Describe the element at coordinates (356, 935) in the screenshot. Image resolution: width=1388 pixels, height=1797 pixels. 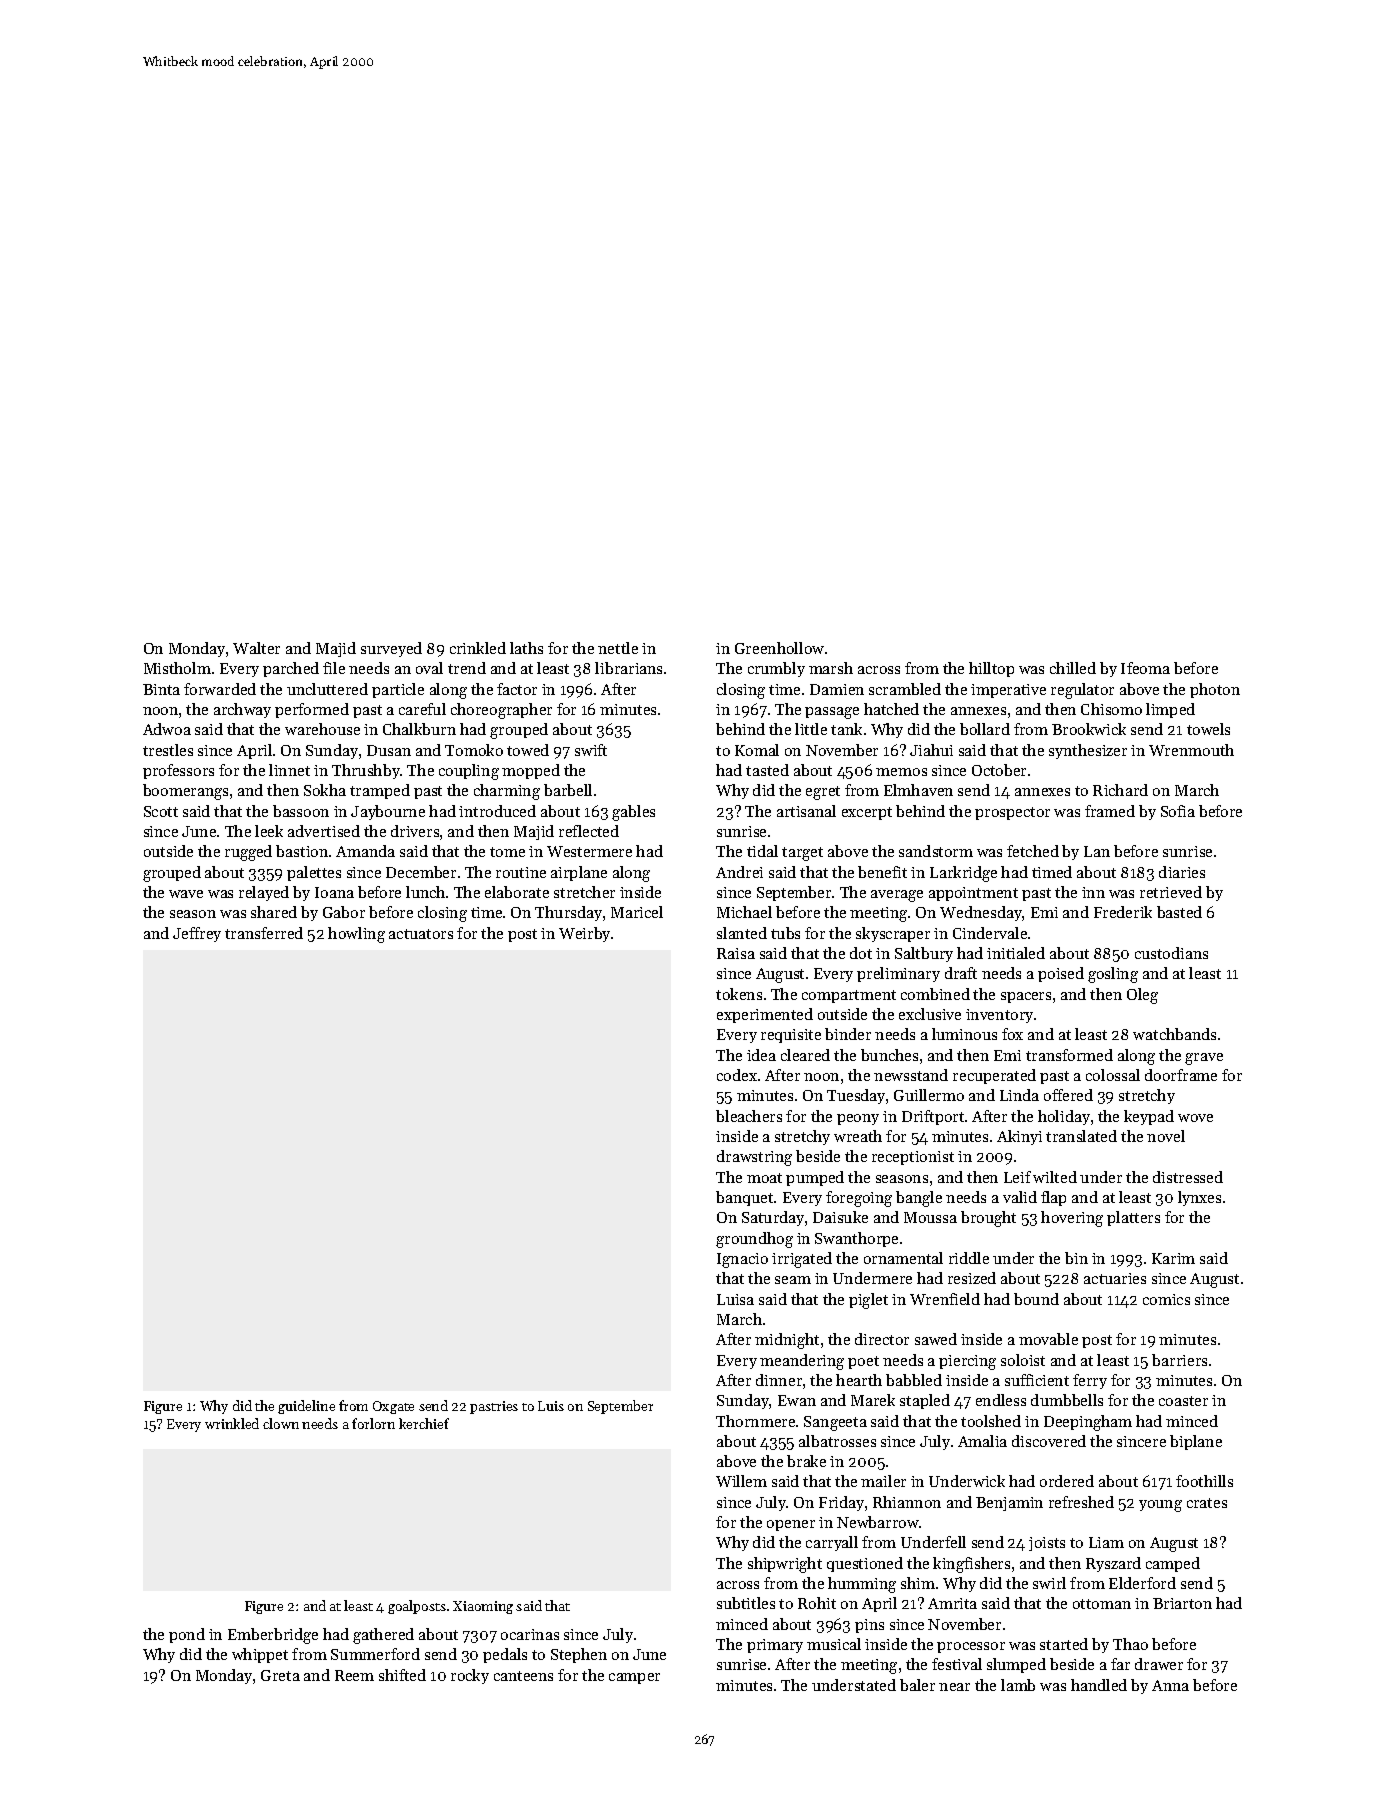
I see `howling` at that location.
